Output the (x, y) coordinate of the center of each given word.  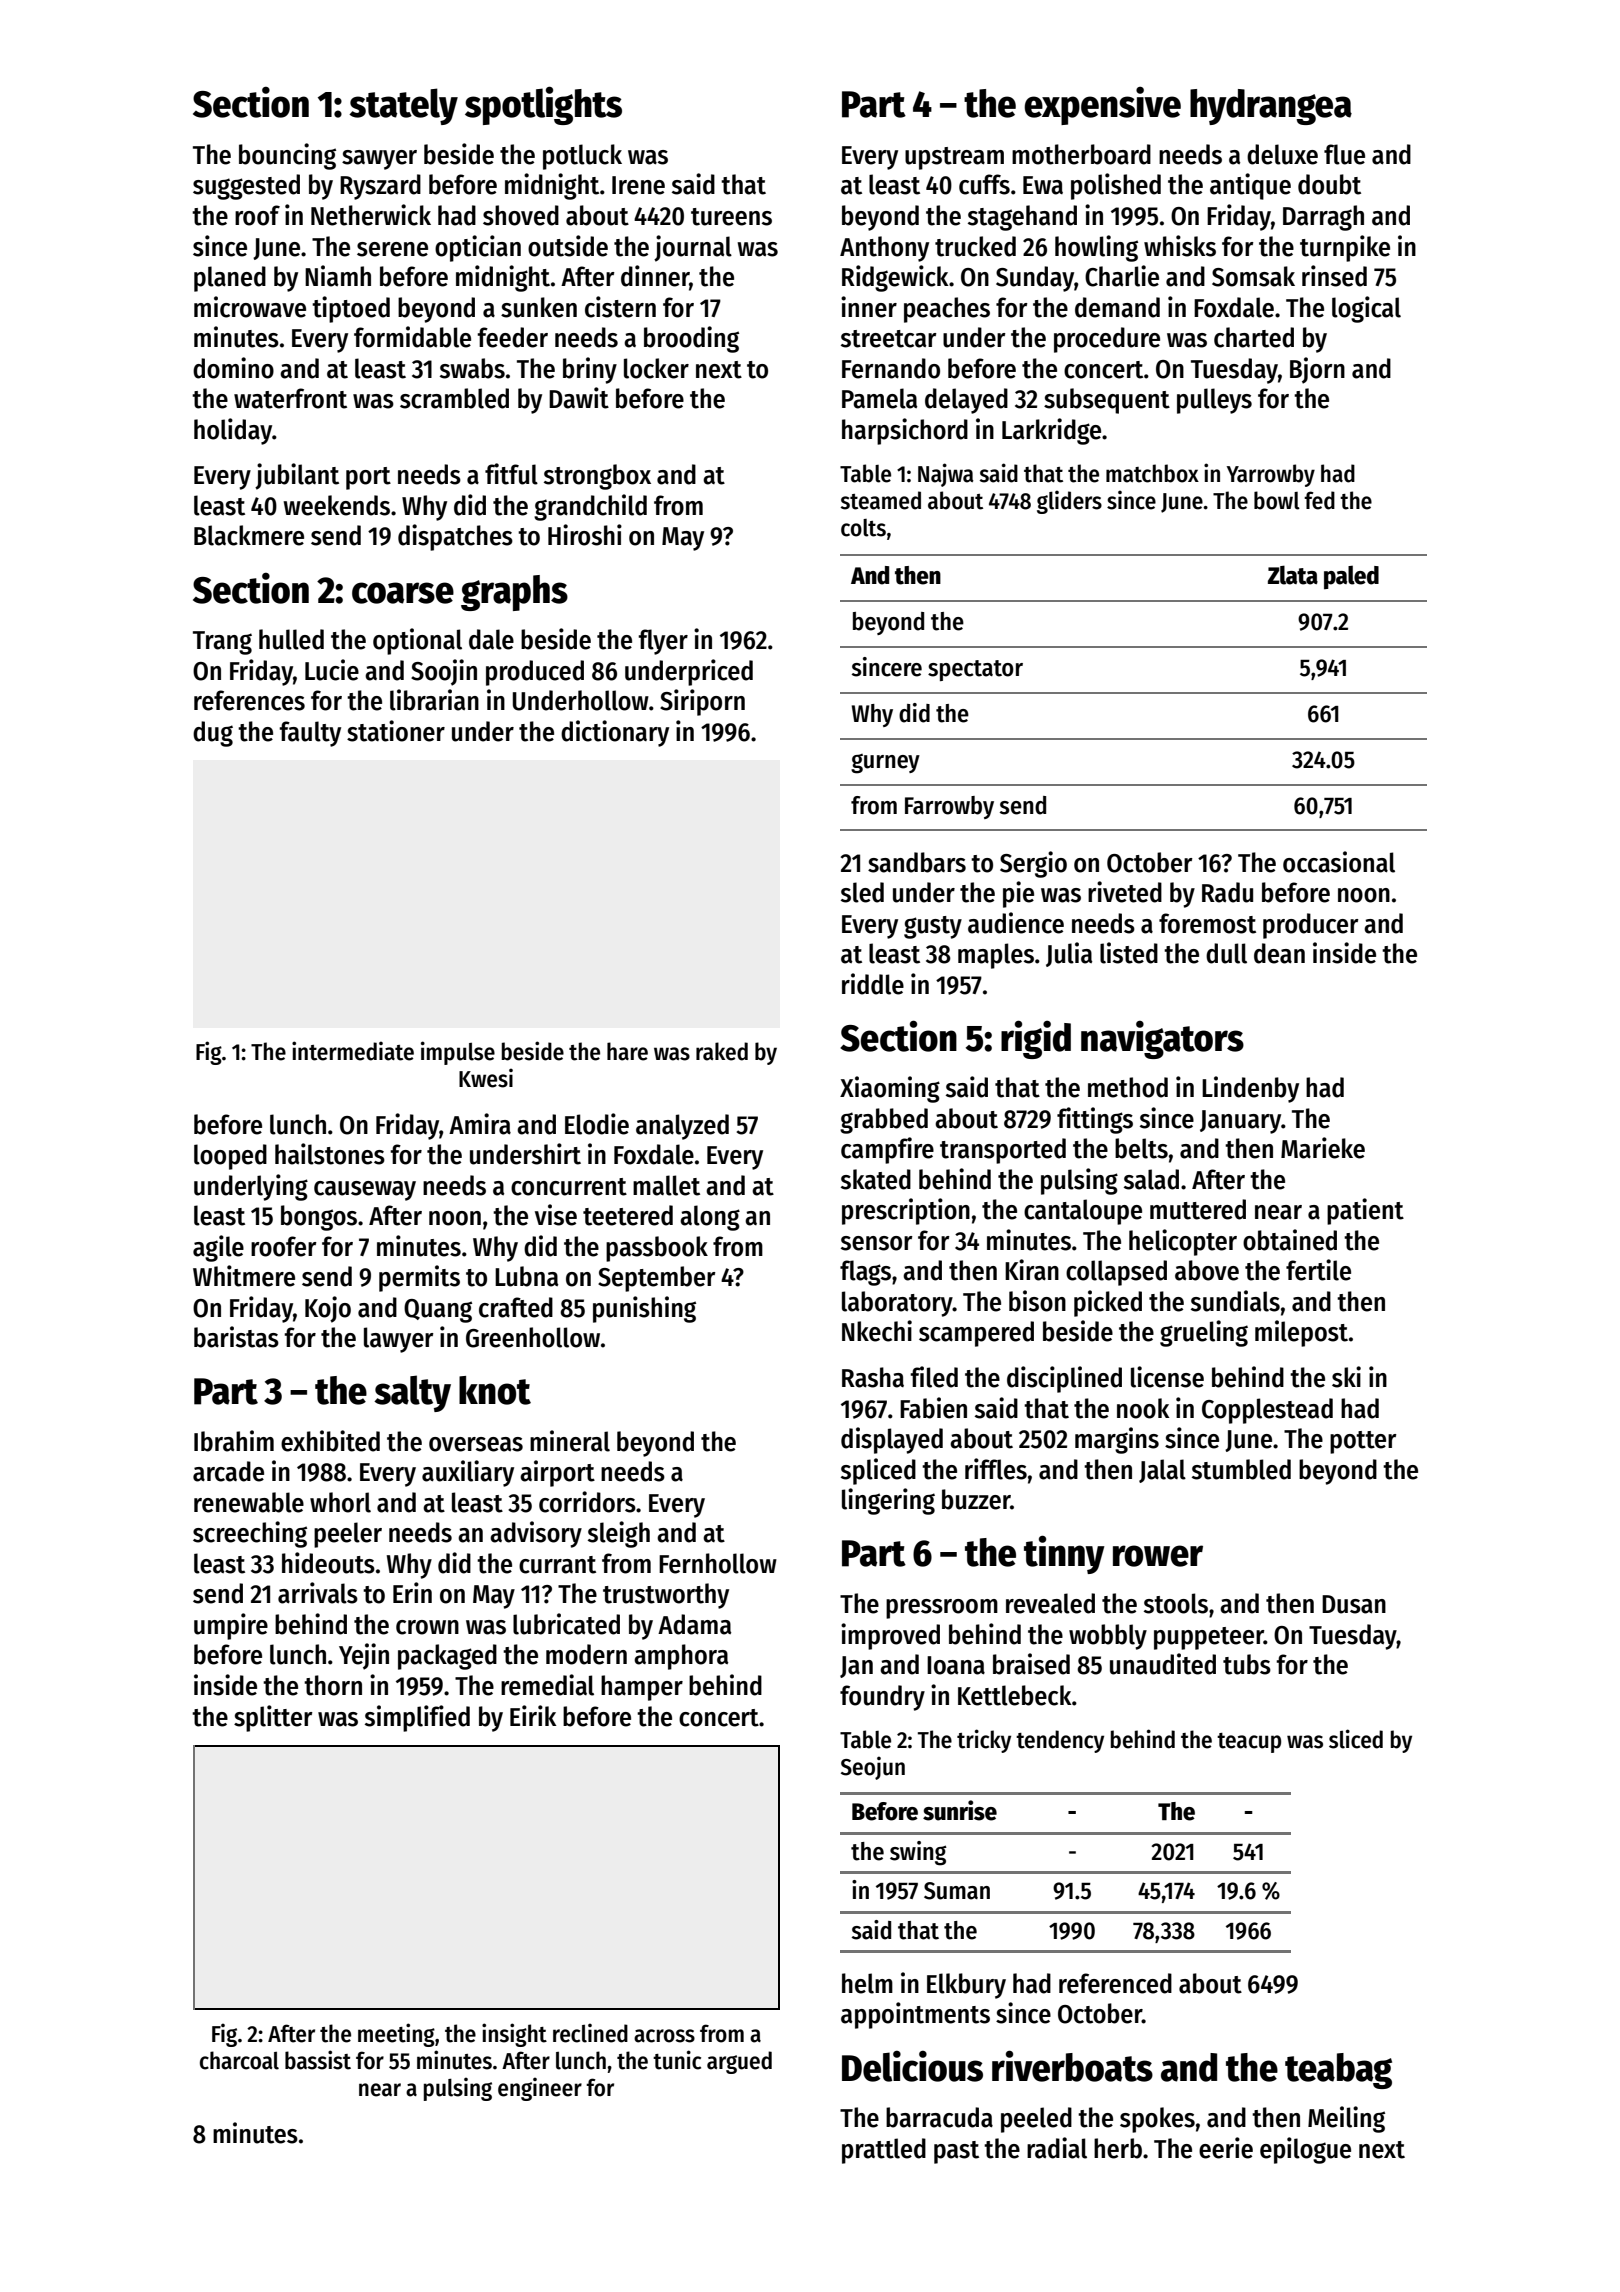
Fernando (891, 368)
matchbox (1152, 473)
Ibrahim (234, 1441)
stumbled (1241, 1469)
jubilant (297, 476)
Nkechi (877, 1331)
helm (867, 1983)
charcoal (239, 2060)
